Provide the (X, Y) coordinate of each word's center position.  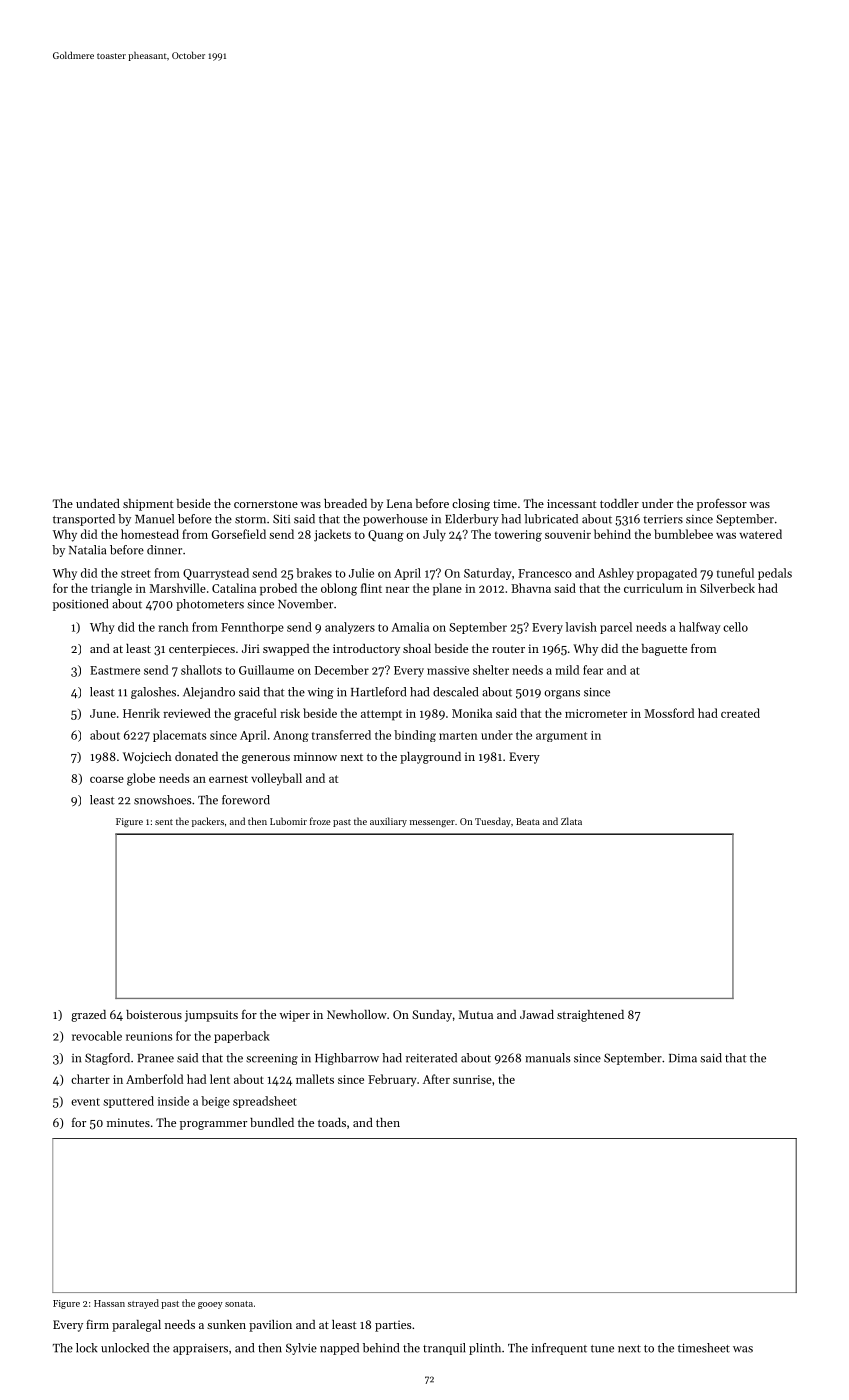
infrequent (559, 1349)
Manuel (154, 519)
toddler (619, 503)
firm (97, 1324)
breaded (345, 503)
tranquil (444, 1349)
